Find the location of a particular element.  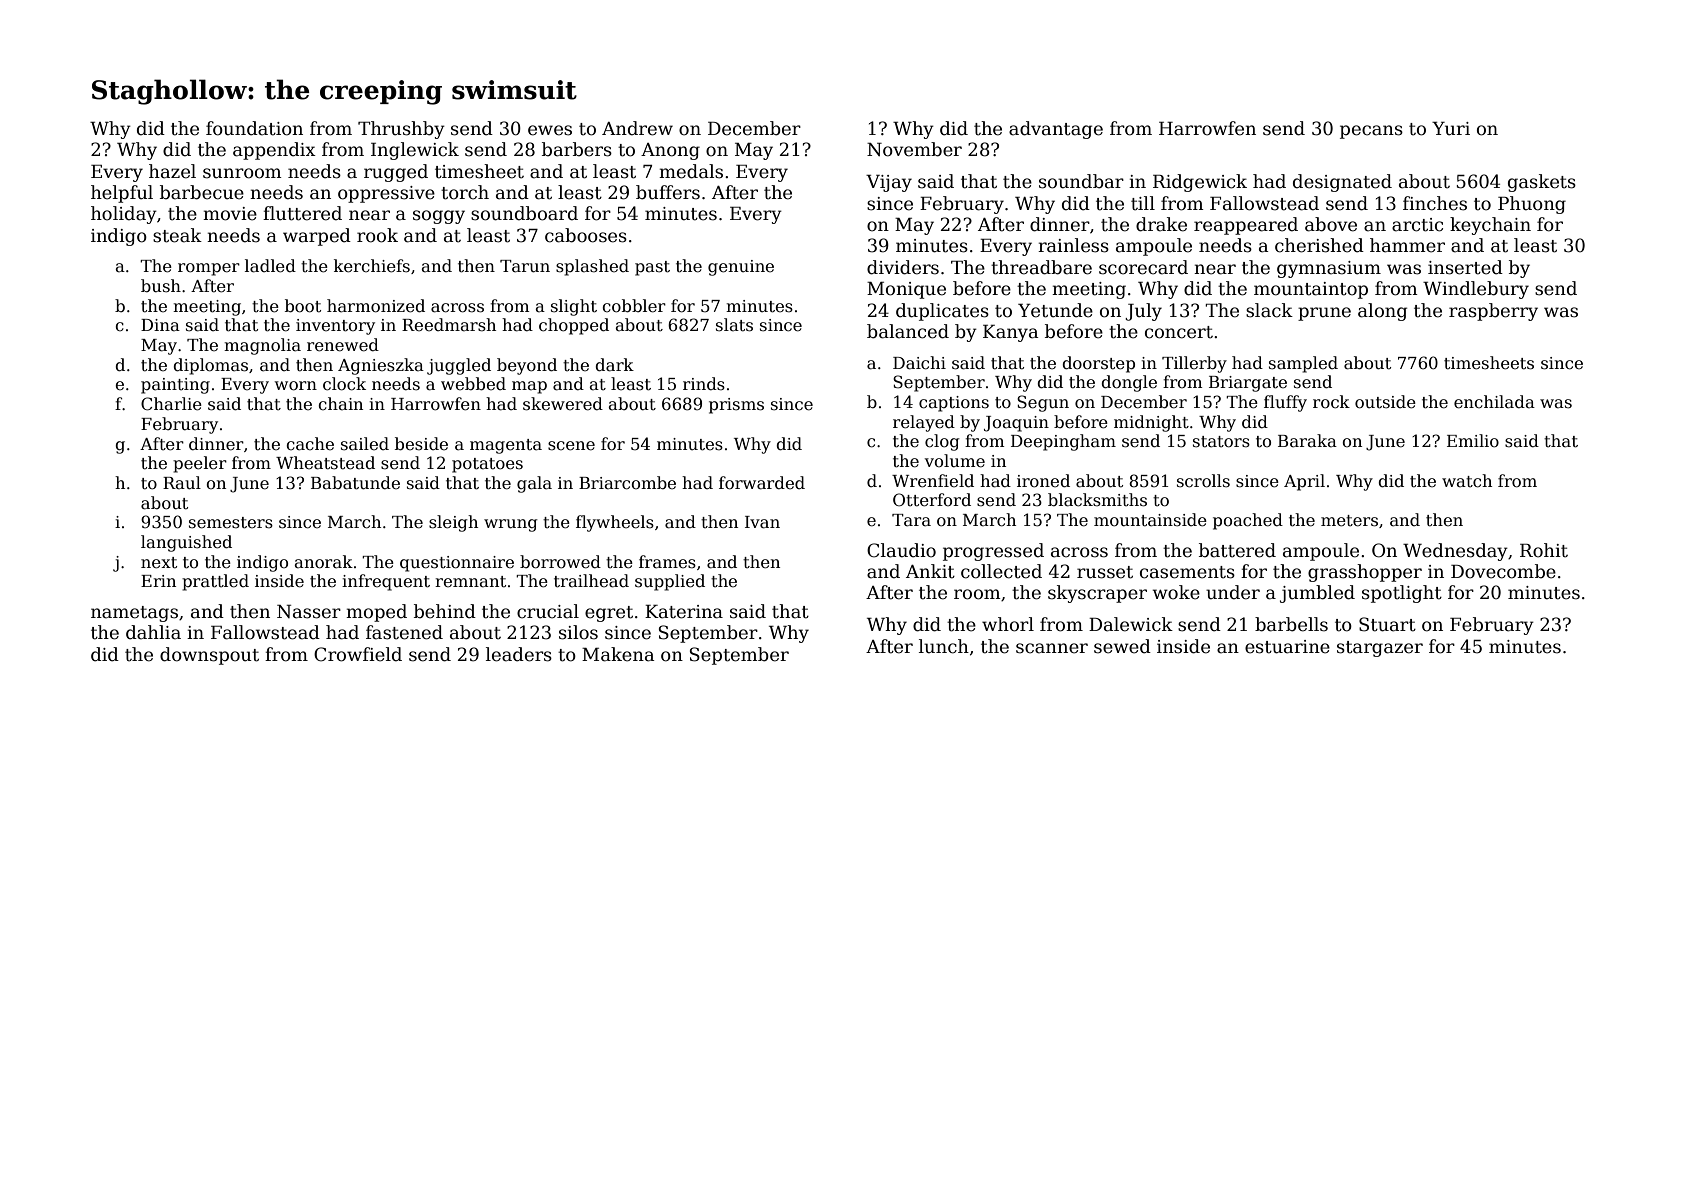

Claudio is located at coordinates (901, 550).
